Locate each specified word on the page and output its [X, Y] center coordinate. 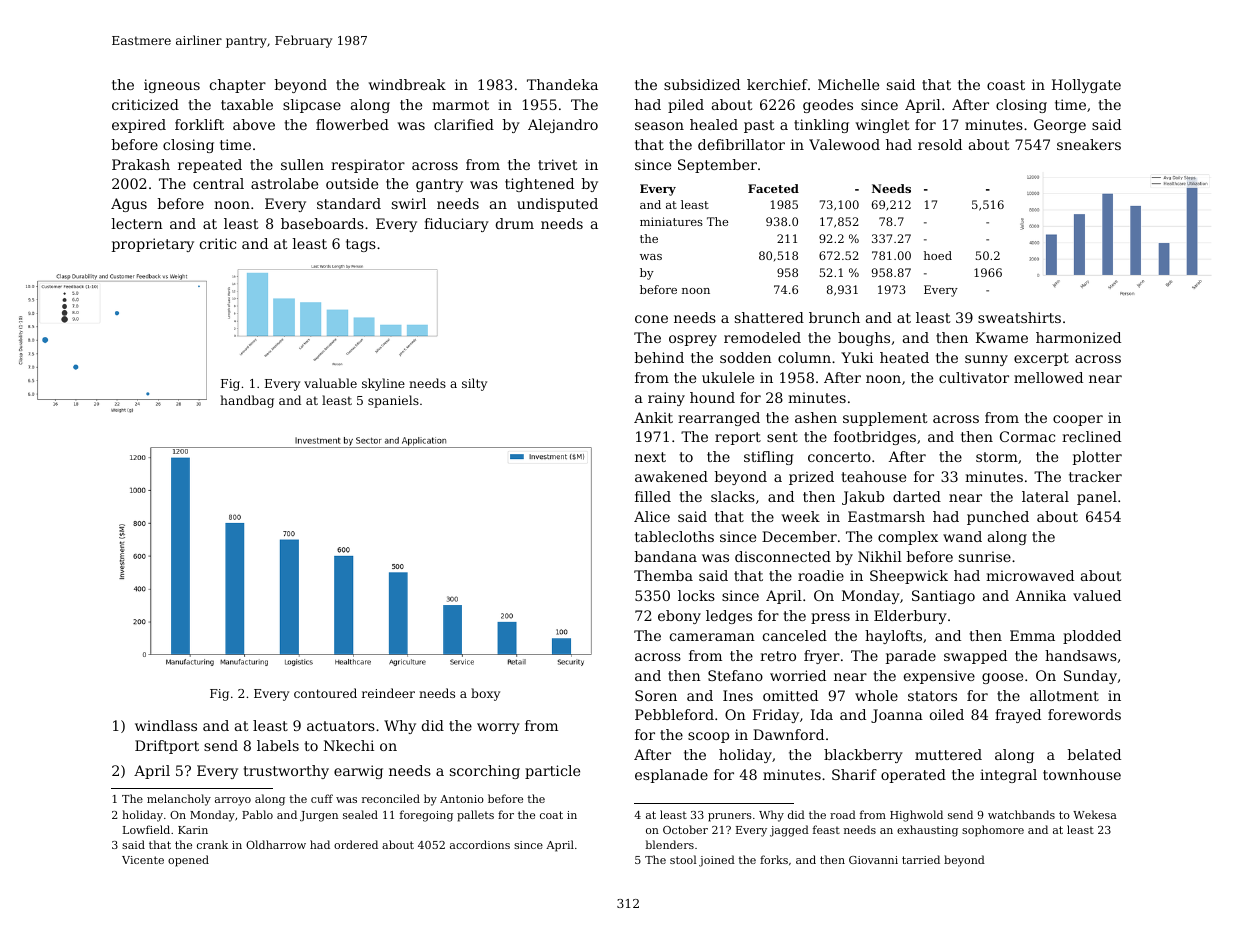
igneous [172, 86]
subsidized [702, 84]
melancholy [179, 800]
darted [917, 496]
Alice [652, 516]
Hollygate [1086, 86]
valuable [330, 383]
